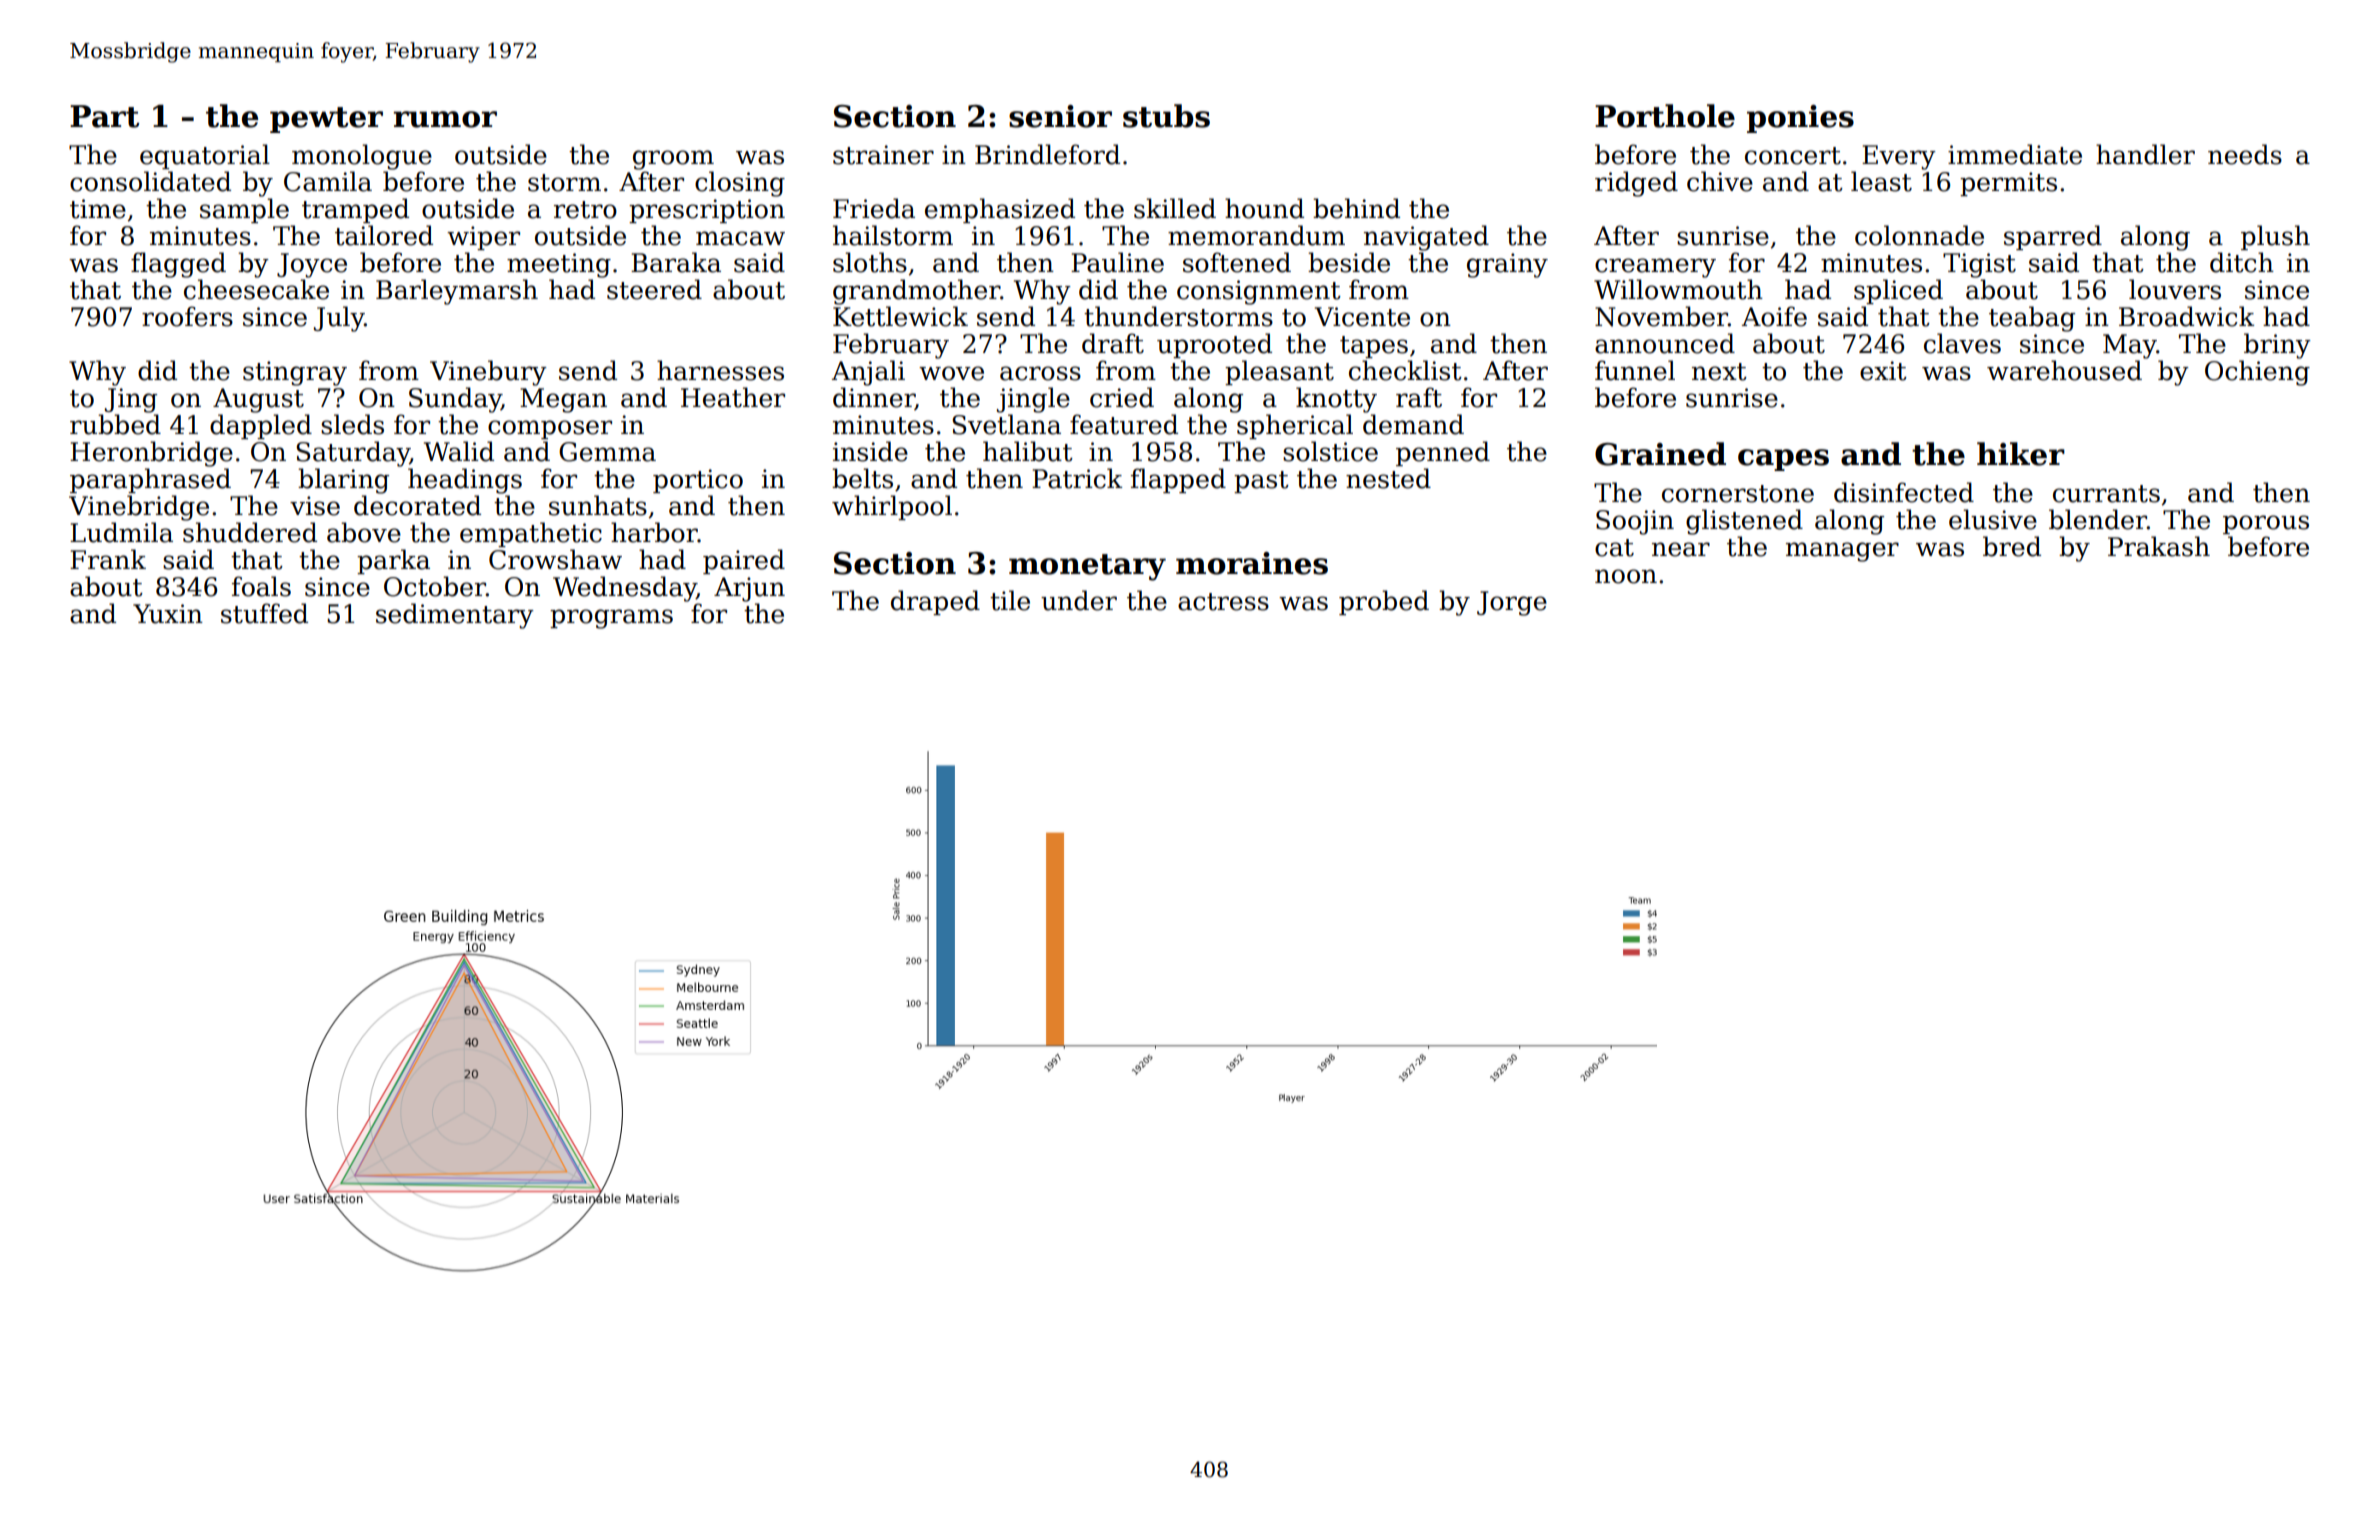 The image size is (2380, 1540). I want to click on stingray, so click(295, 373).
